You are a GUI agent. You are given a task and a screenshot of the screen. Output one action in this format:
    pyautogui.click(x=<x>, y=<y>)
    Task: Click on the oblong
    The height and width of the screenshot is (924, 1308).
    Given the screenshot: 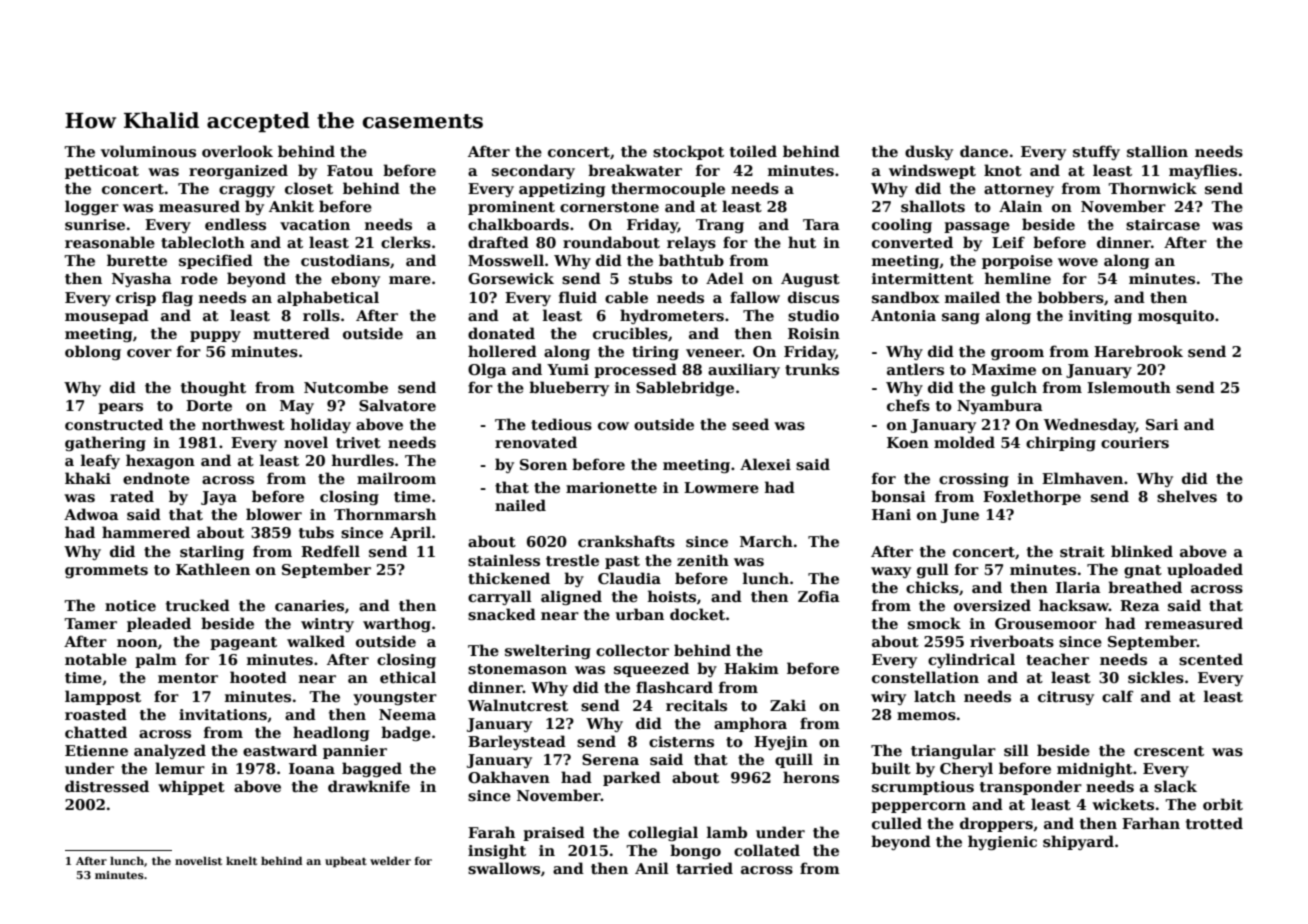 What is the action you would take?
    pyautogui.click(x=93, y=352)
